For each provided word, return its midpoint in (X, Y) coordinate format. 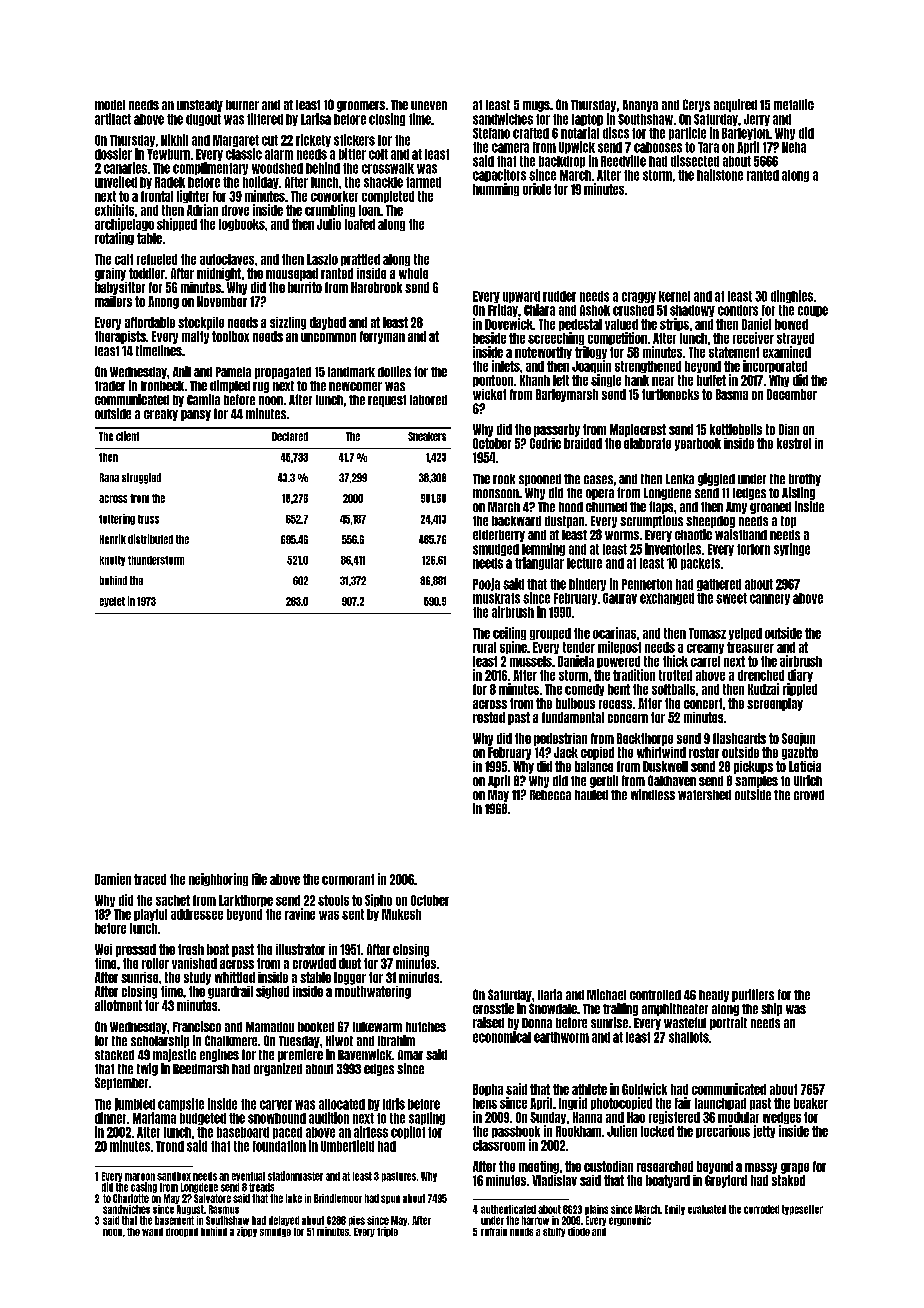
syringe (792, 549)
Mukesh (401, 914)
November (222, 301)
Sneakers (427, 436)
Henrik (113, 539)
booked (316, 1027)
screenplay (775, 704)
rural (484, 647)
